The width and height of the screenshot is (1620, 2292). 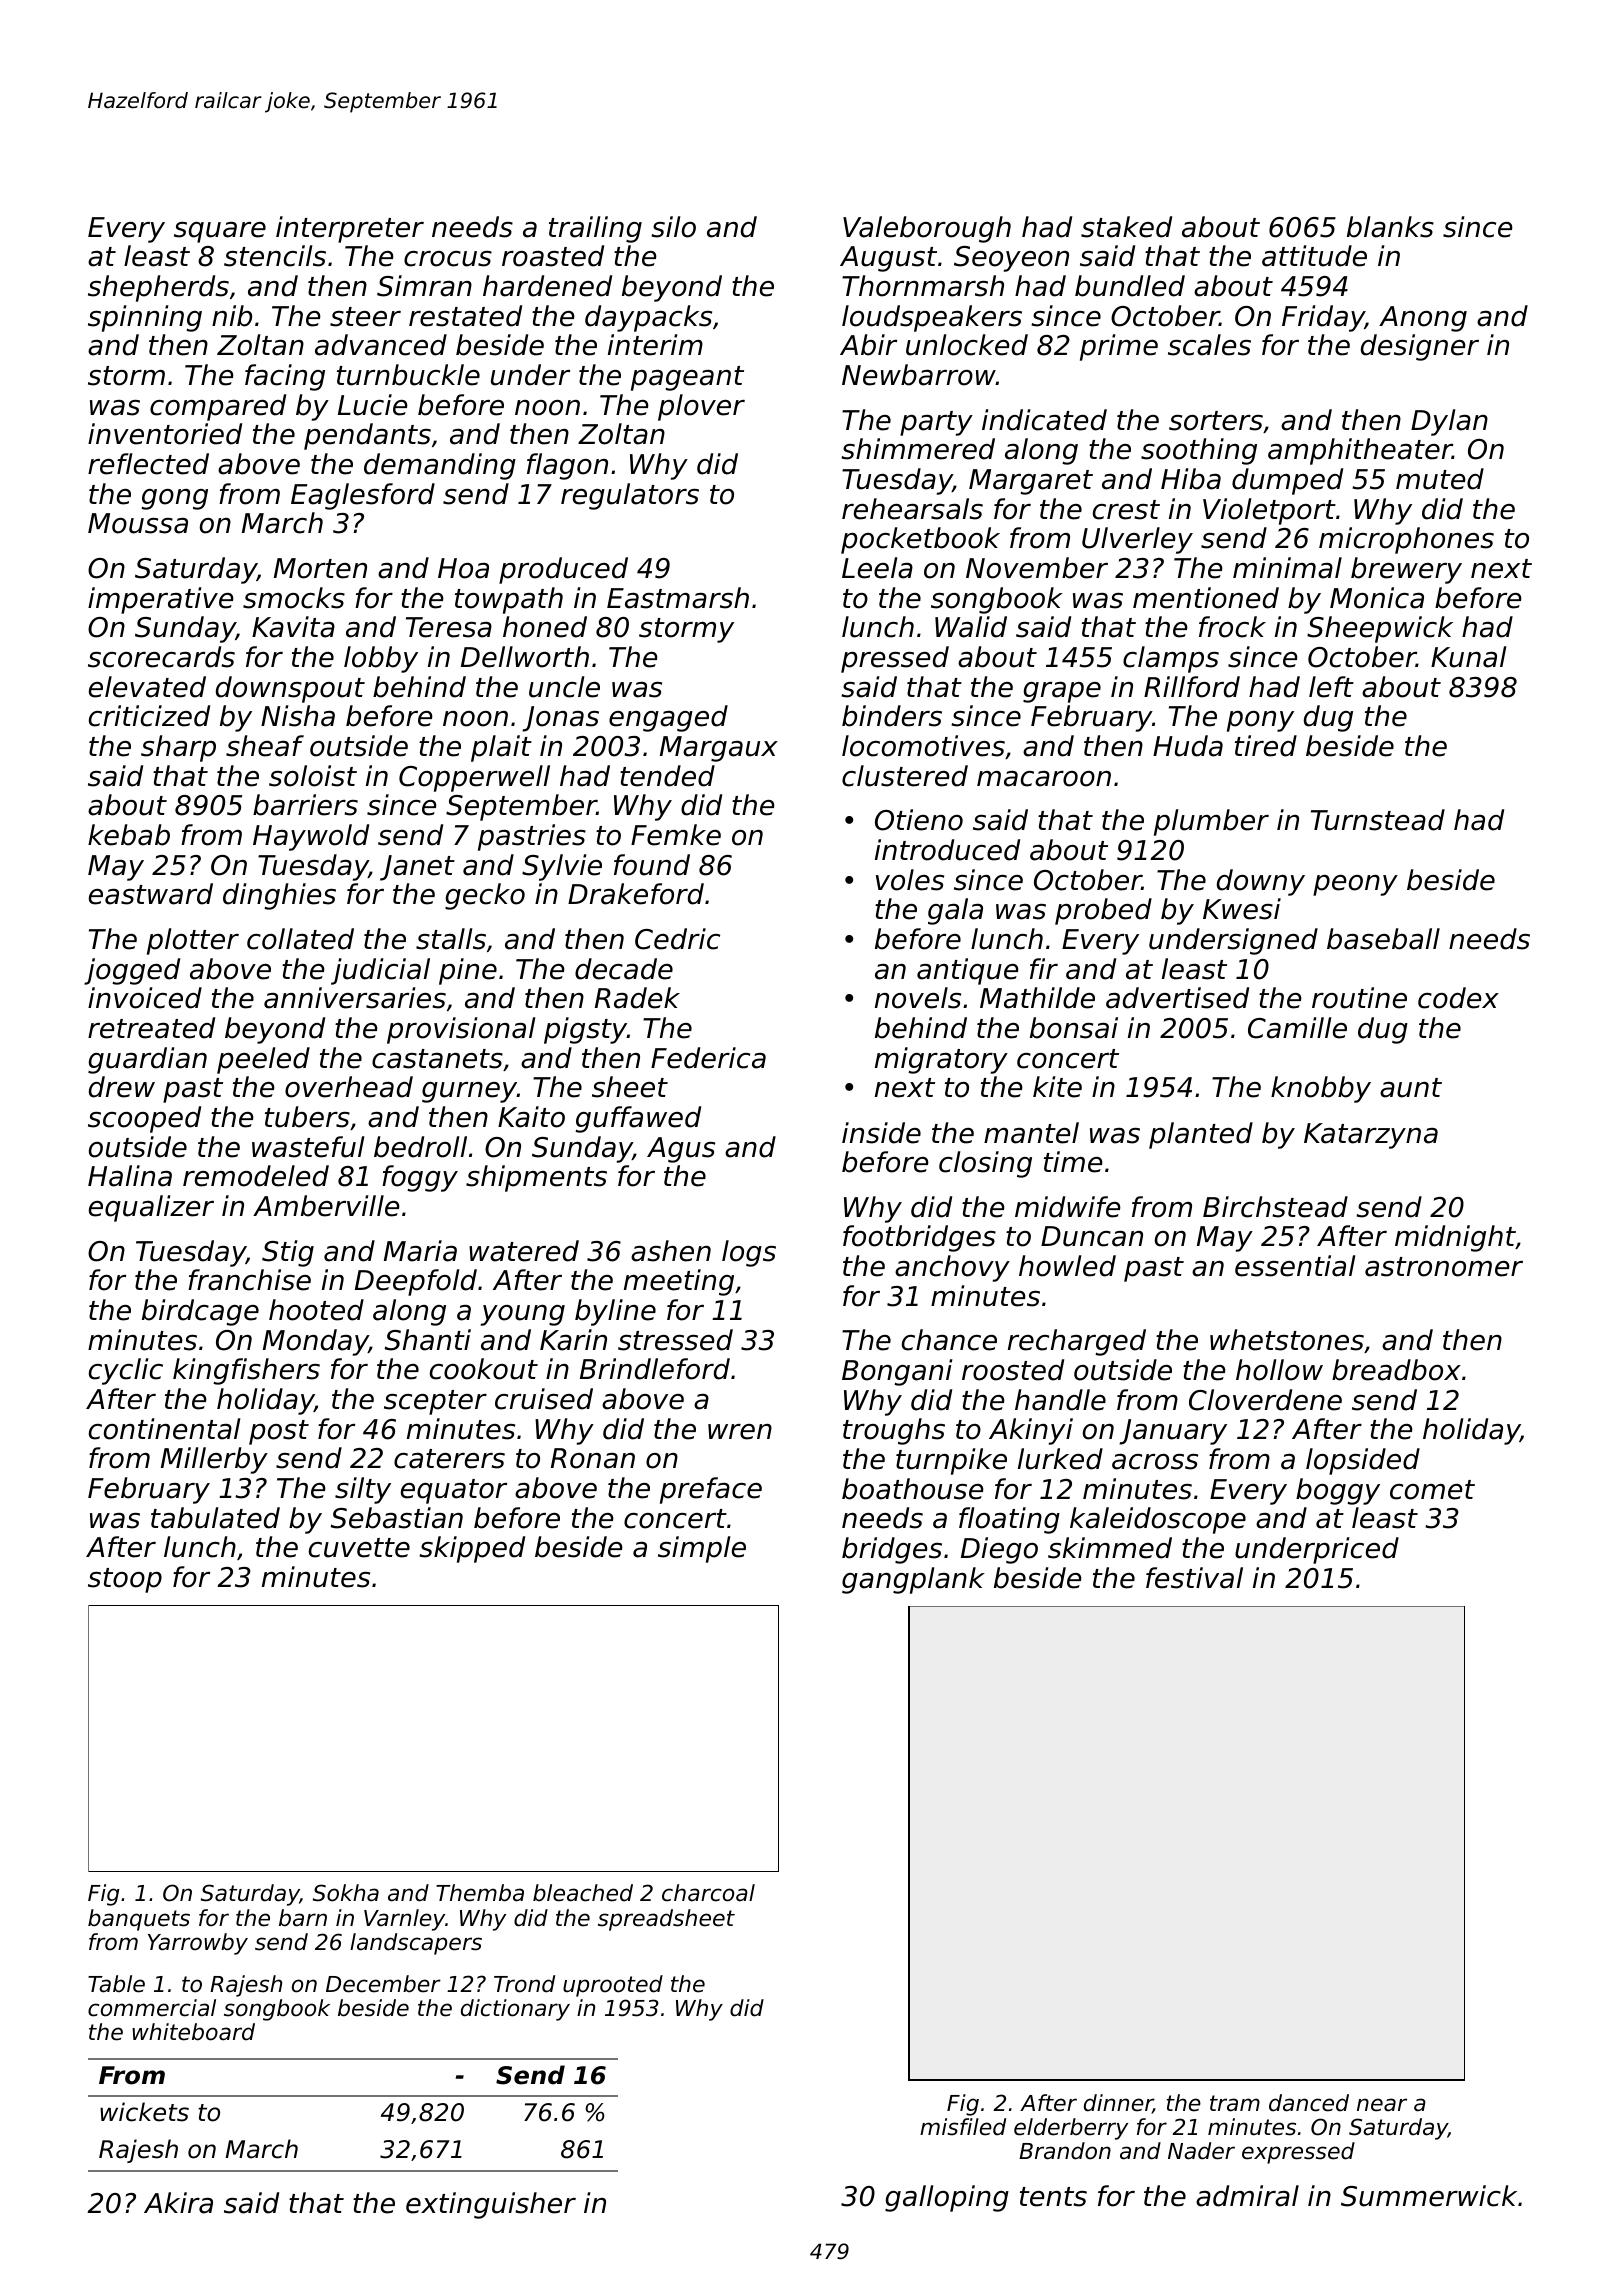 What do you see at coordinates (350, 229) in the screenshot?
I see `interpreter` at bounding box center [350, 229].
